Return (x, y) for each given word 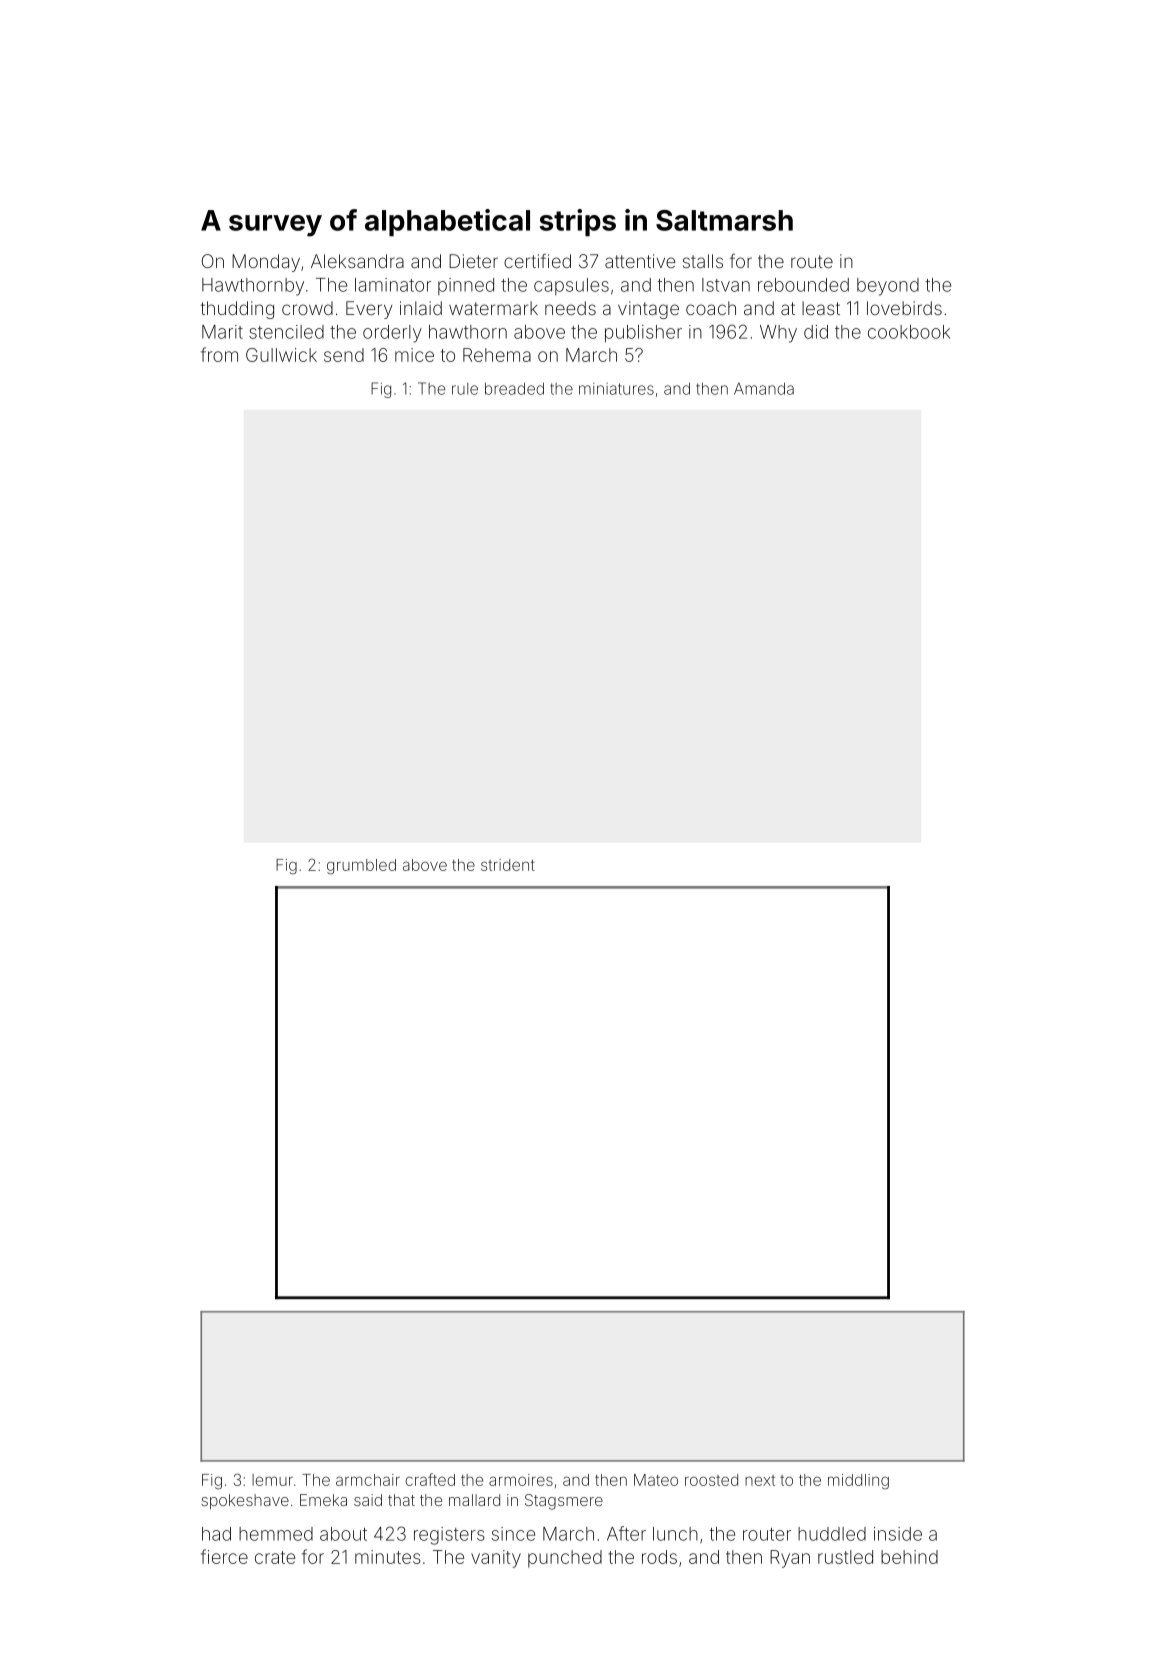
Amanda (764, 388)
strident (508, 865)
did (816, 332)
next (760, 1480)
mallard (474, 1500)
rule (465, 389)
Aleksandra (357, 261)
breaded (514, 388)
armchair (368, 1480)
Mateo (656, 1480)
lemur (272, 1480)
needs (570, 308)
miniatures (616, 389)
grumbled (361, 867)
